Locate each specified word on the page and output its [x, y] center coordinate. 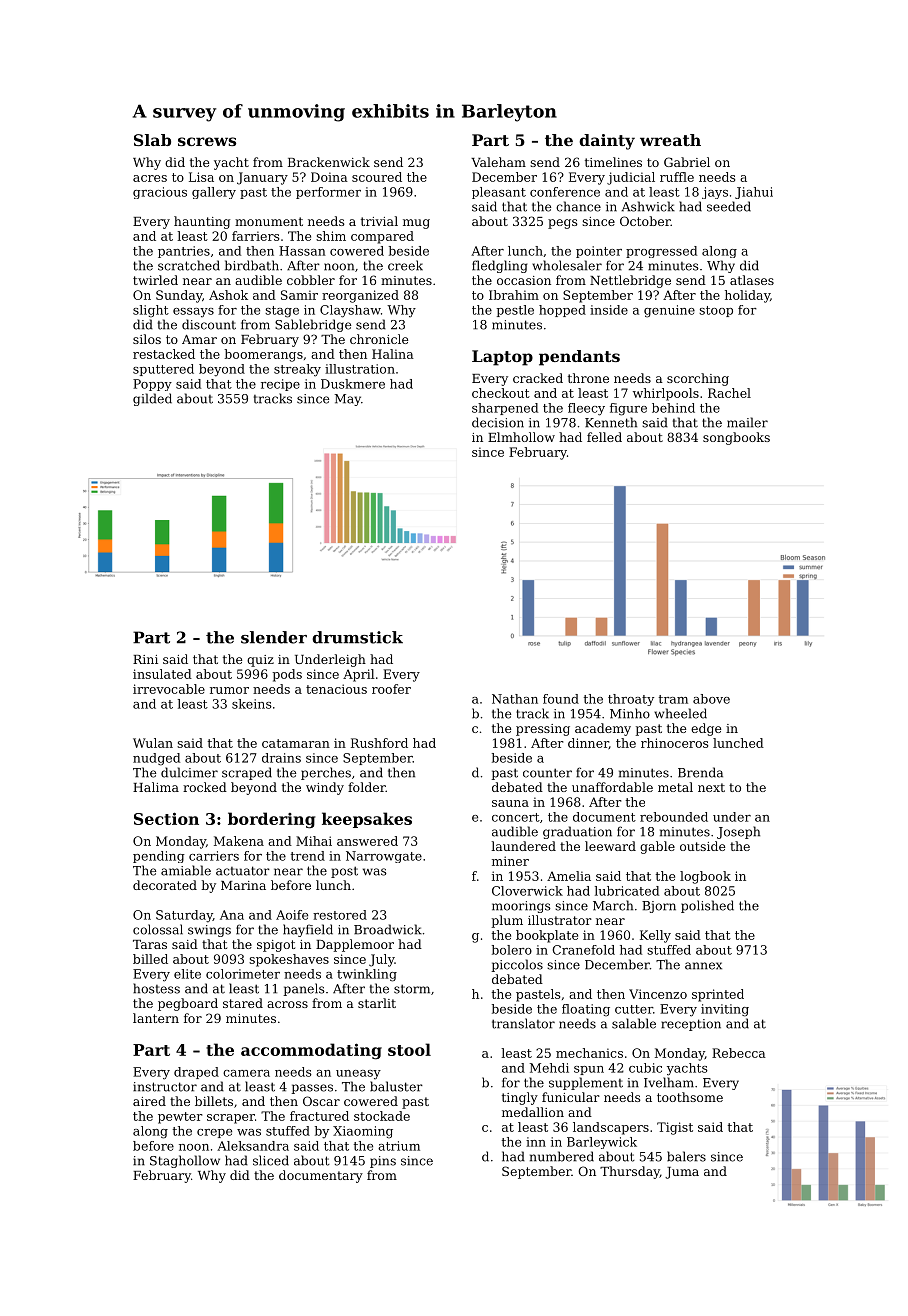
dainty [607, 142]
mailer [747, 422]
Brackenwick [329, 162]
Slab [152, 140]
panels [304, 989]
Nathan [515, 699]
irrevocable [169, 689]
